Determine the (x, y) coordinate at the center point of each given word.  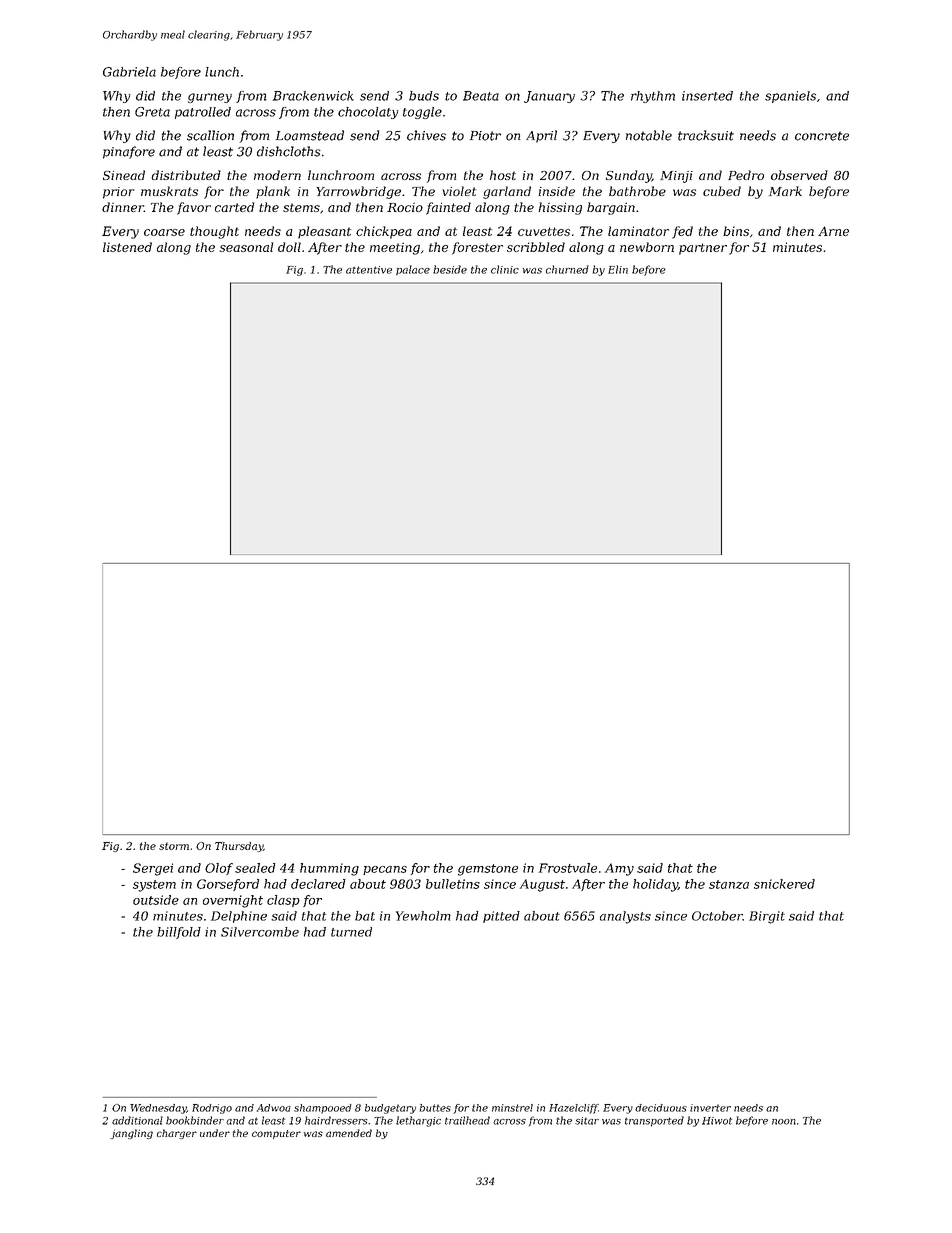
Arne (833, 231)
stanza (729, 884)
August (542, 885)
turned (351, 932)
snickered (784, 884)
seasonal (246, 247)
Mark (785, 191)
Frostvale (568, 868)
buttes (435, 1108)
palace (413, 270)
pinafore (129, 152)
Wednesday (158, 1109)
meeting (395, 248)
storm (174, 846)
